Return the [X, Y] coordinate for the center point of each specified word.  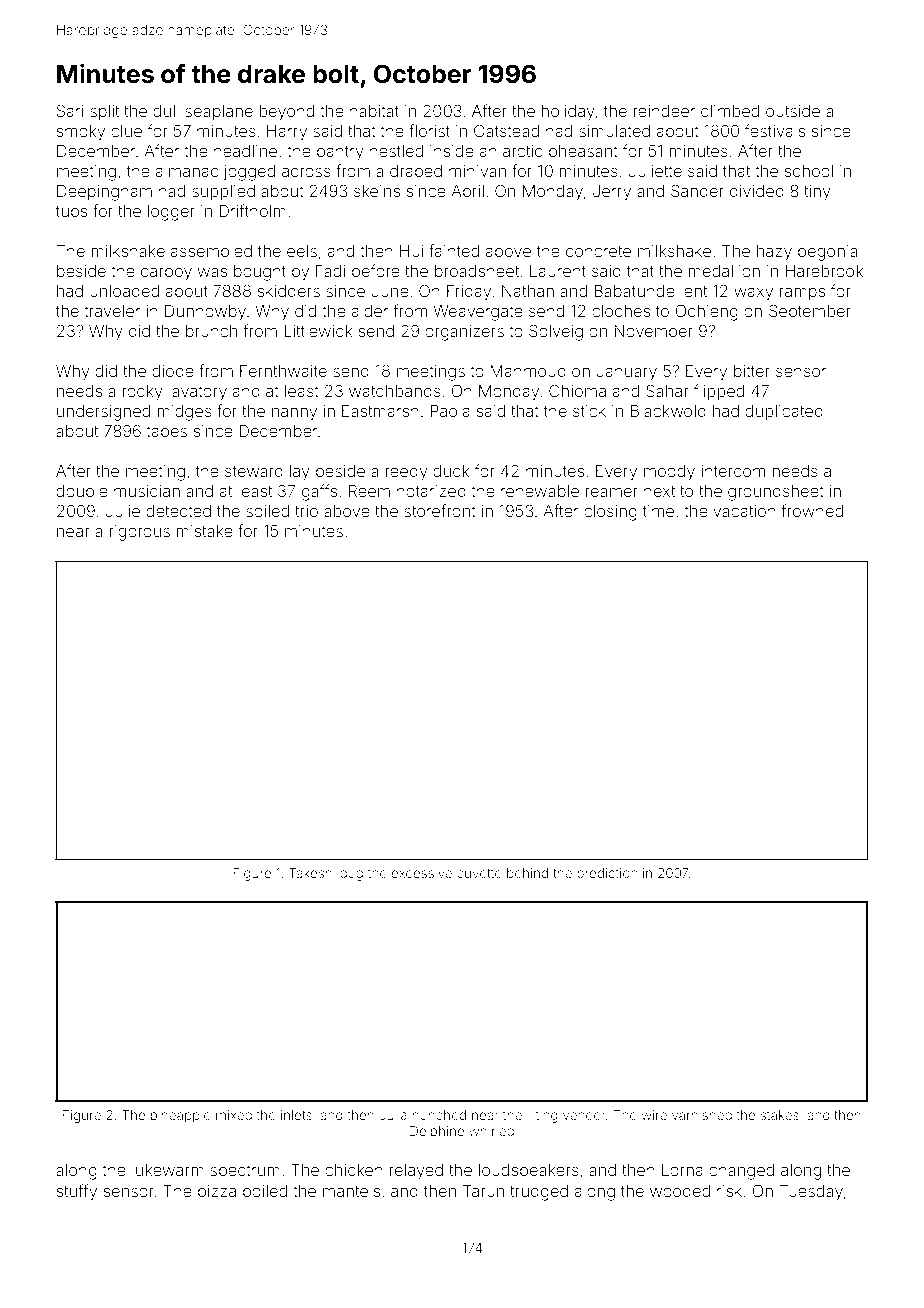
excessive [421, 873]
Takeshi [312, 873]
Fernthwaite [283, 371]
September [810, 312]
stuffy [77, 1192]
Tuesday [811, 1193]
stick [589, 411]
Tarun [483, 1191]
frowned [812, 510]
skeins [377, 191]
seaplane [219, 113]
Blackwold [668, 411]
